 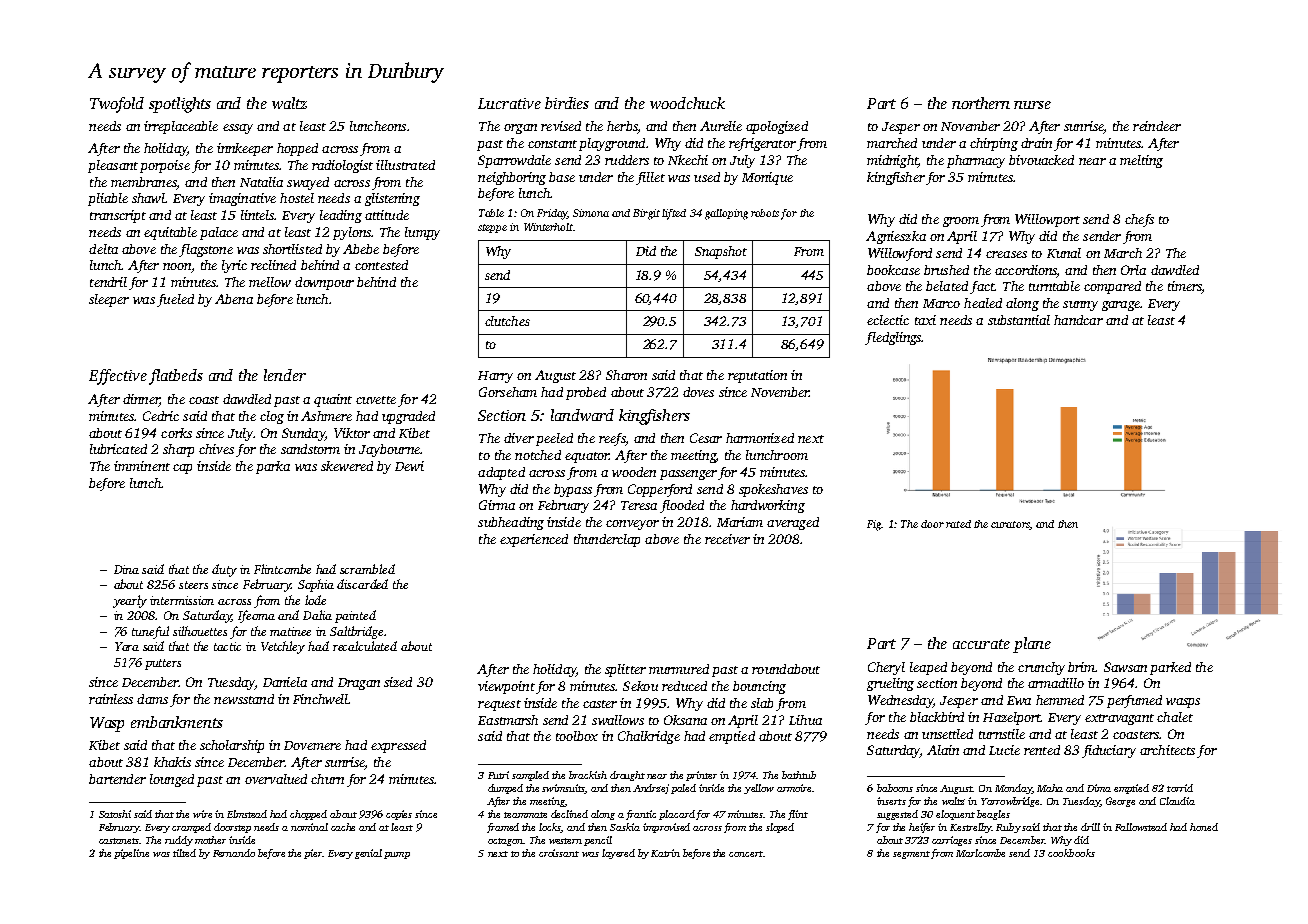 I want to click on pipeline, so click(x=131, y=854).
